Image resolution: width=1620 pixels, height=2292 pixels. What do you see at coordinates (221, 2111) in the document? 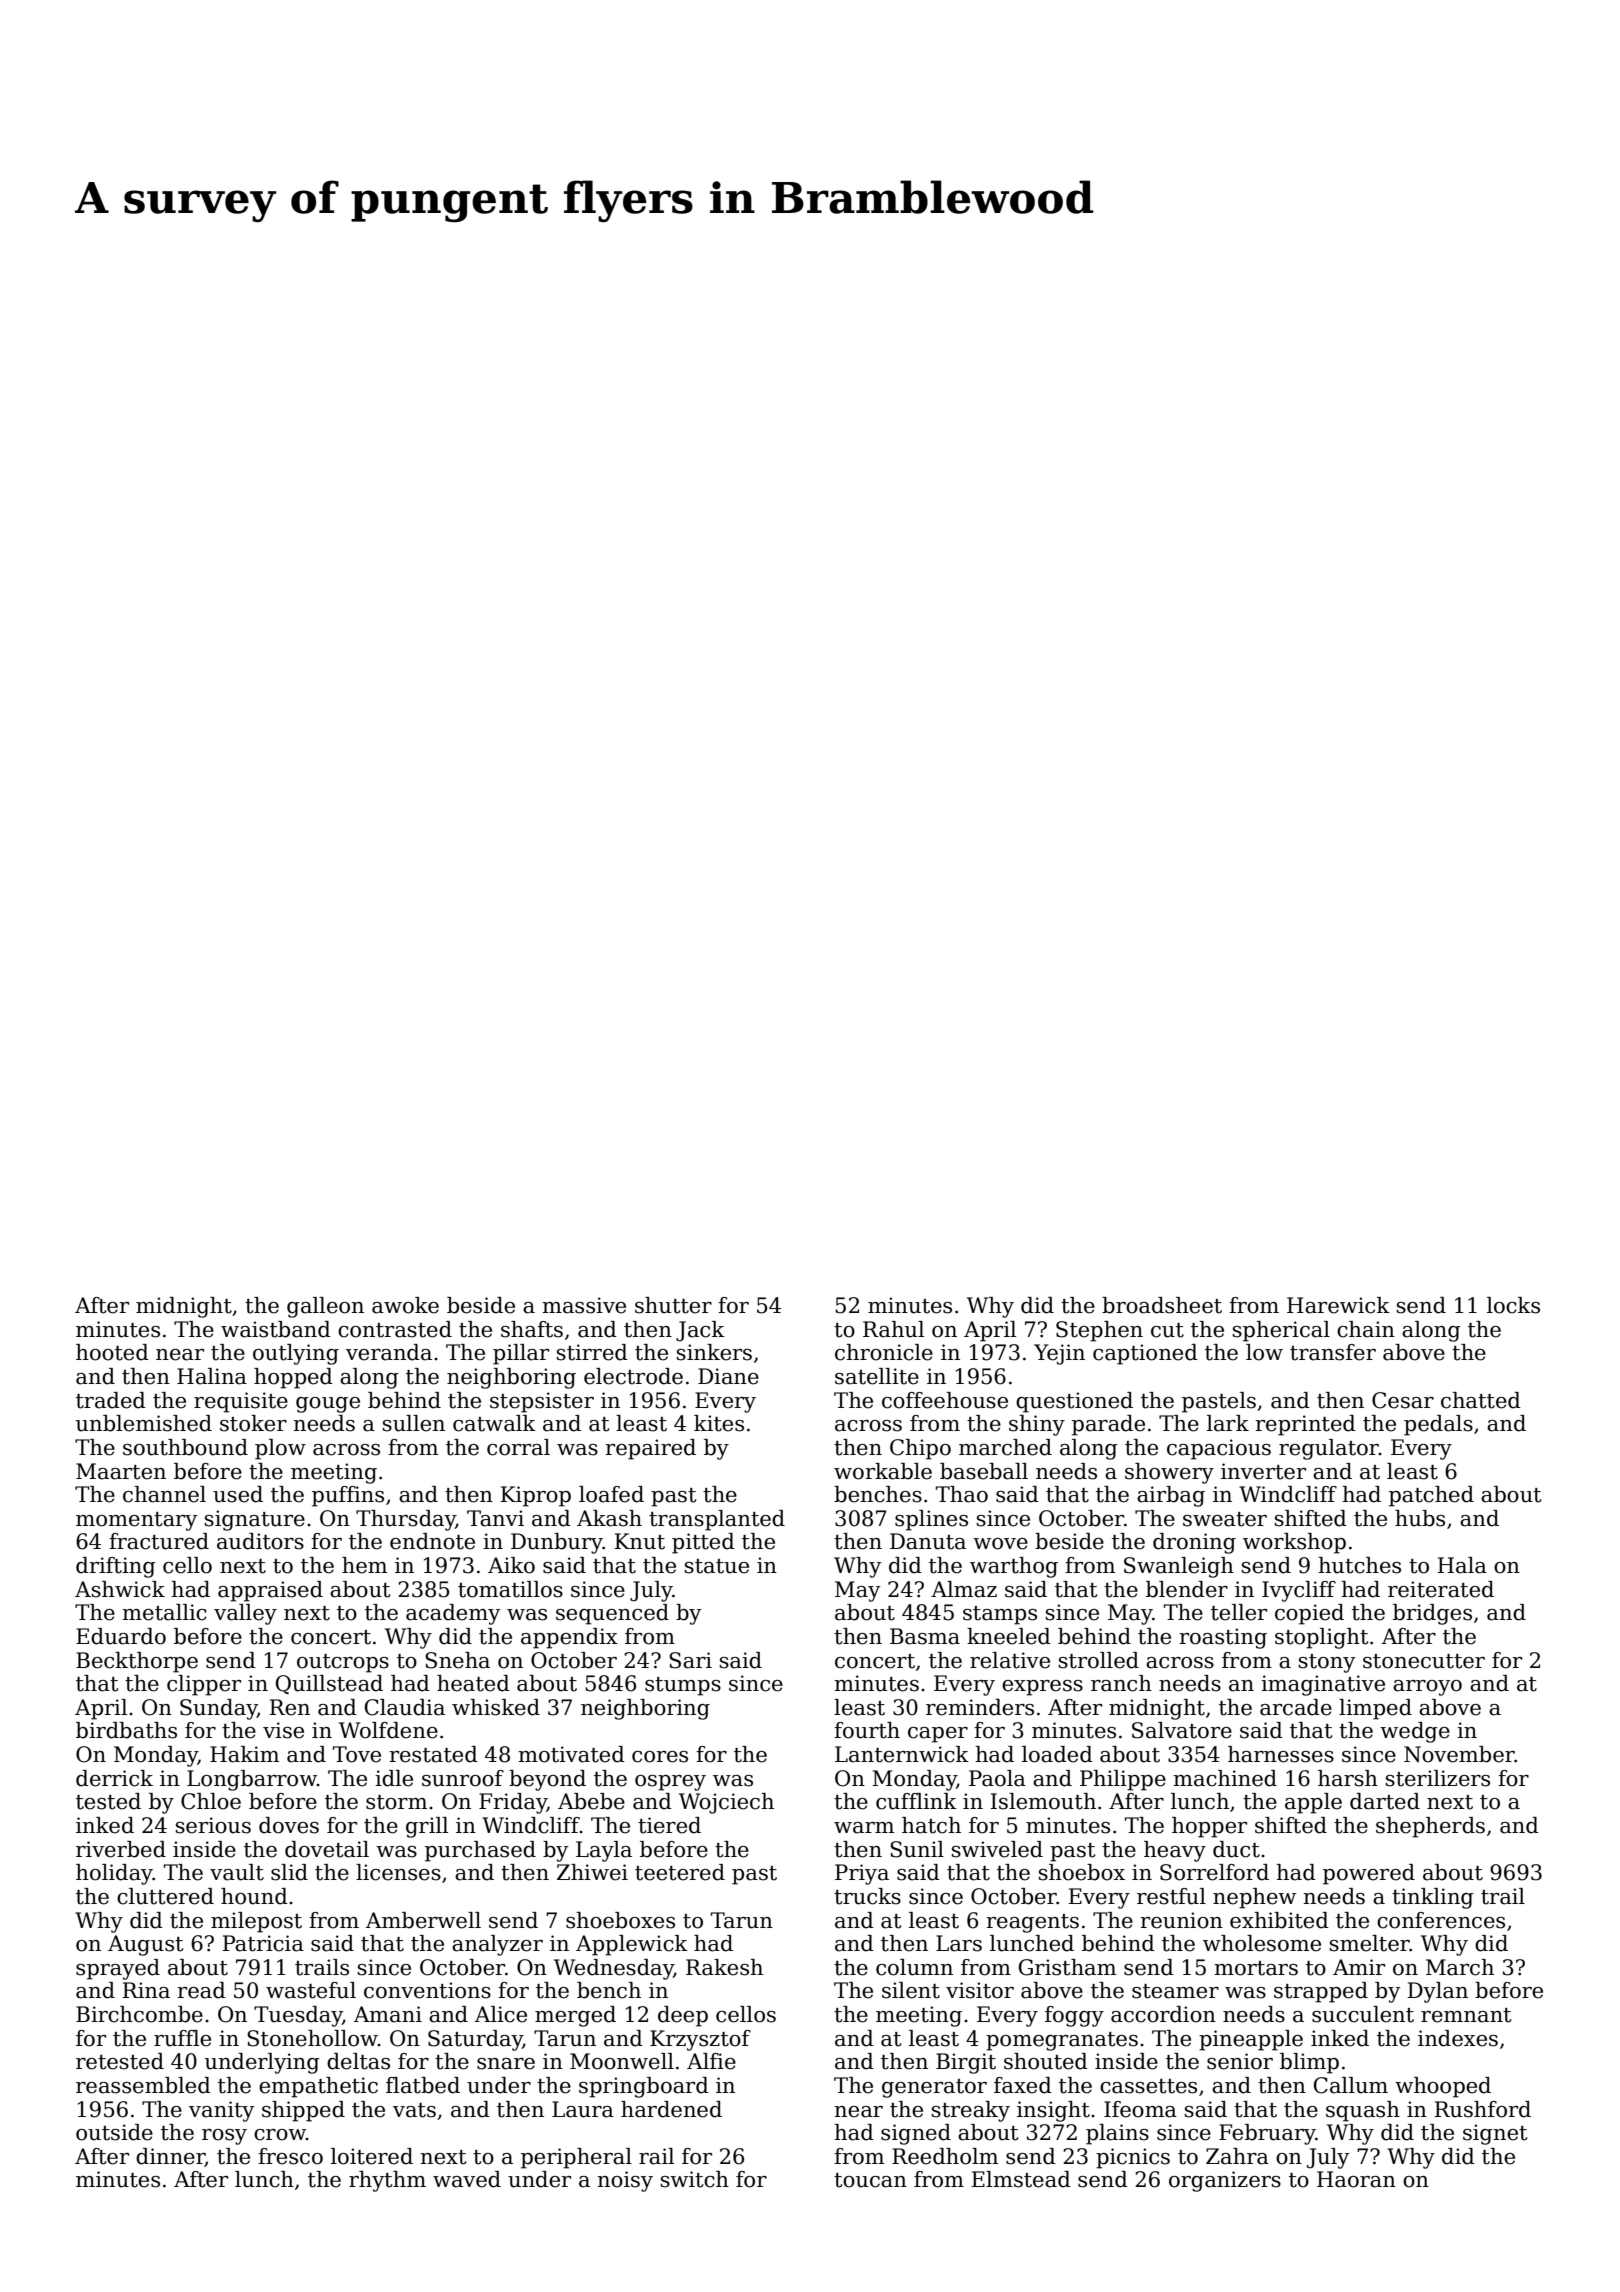
I see `vanity` at bounding box center [221, 2111].
